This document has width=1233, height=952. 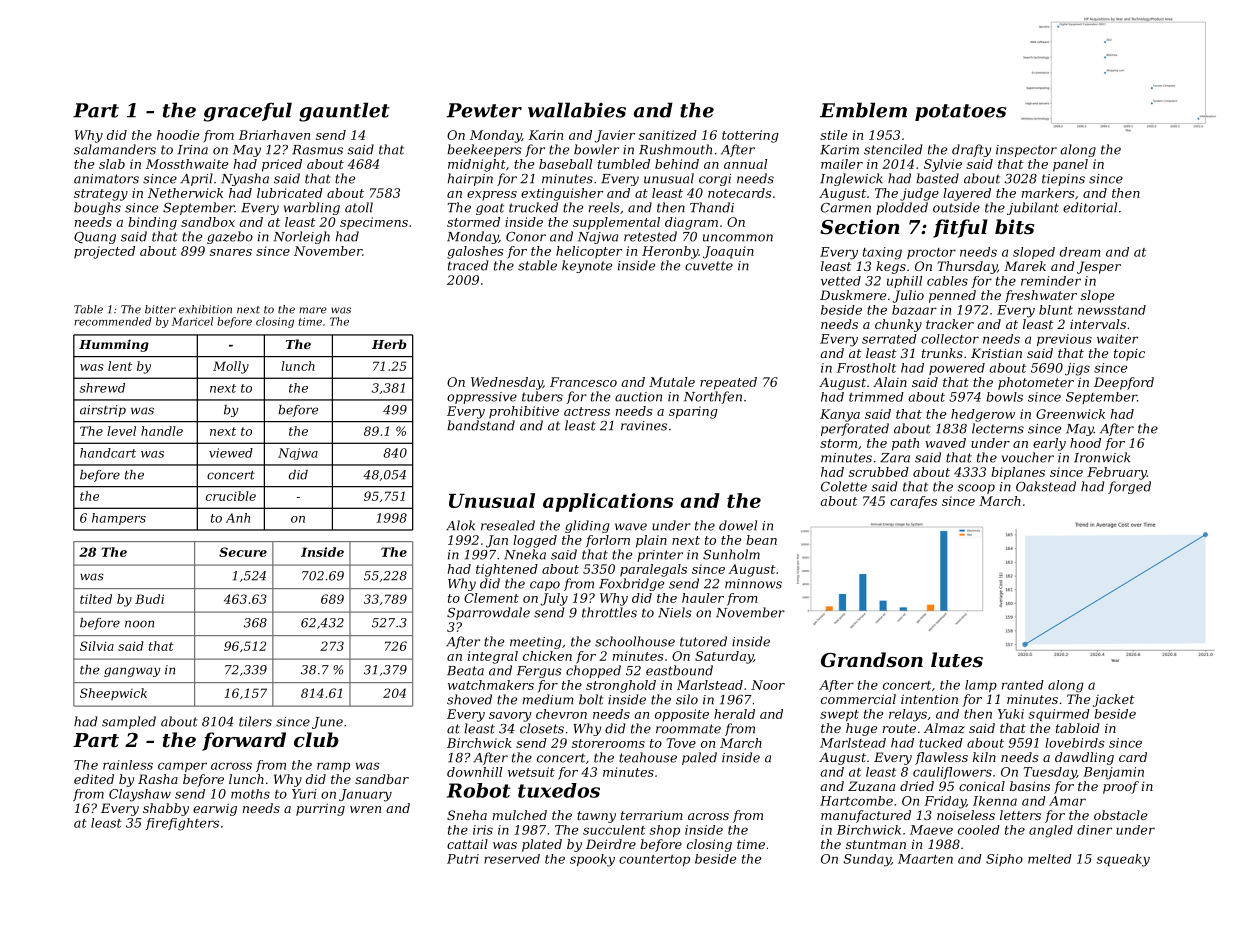 What do you see at coordinates (488, 613) in the document?
I see `Sparrowdale` at bounding box center [488, 613].
